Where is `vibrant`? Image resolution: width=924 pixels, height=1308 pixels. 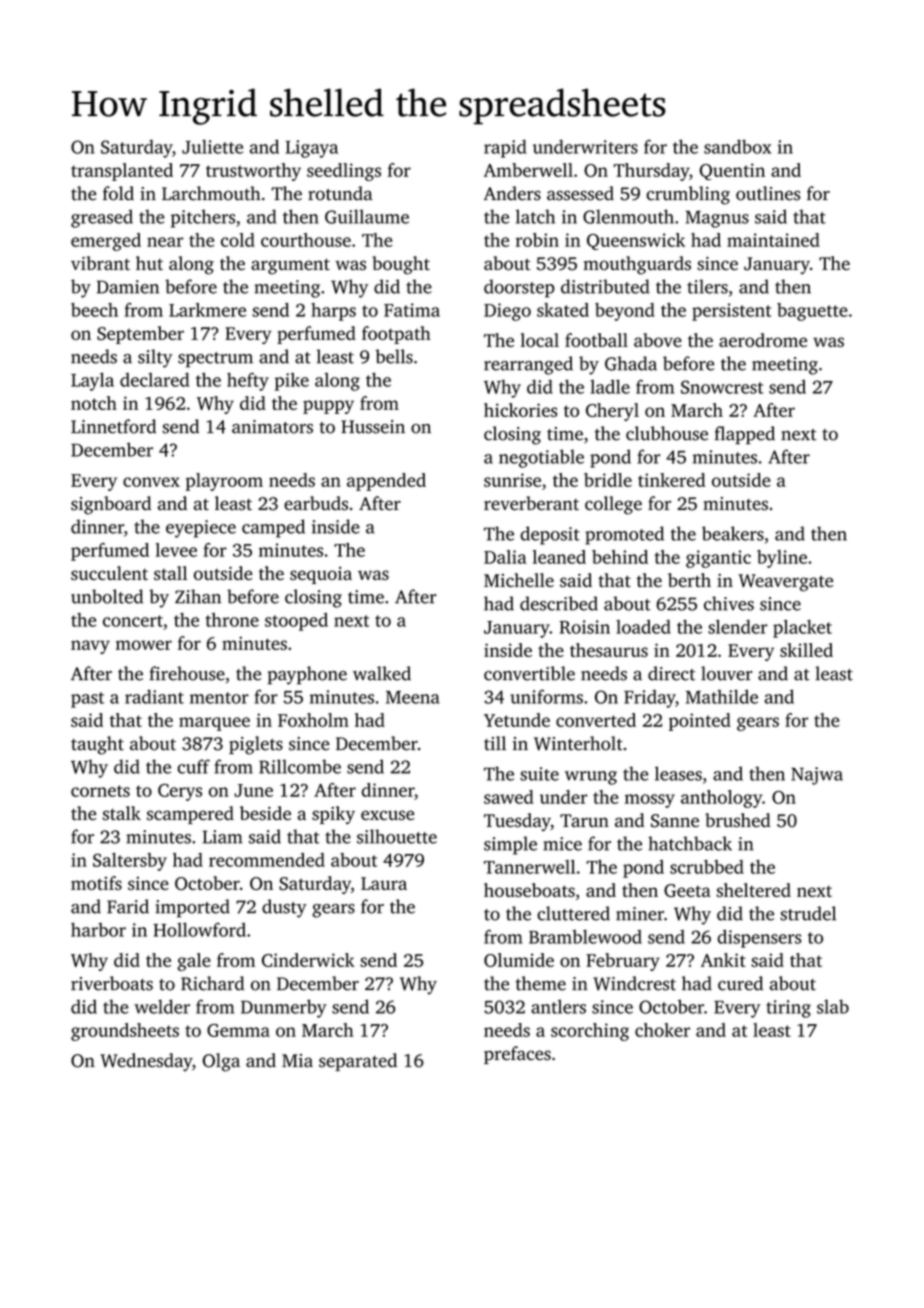 vibrant is located at coordinates (100, 263).
